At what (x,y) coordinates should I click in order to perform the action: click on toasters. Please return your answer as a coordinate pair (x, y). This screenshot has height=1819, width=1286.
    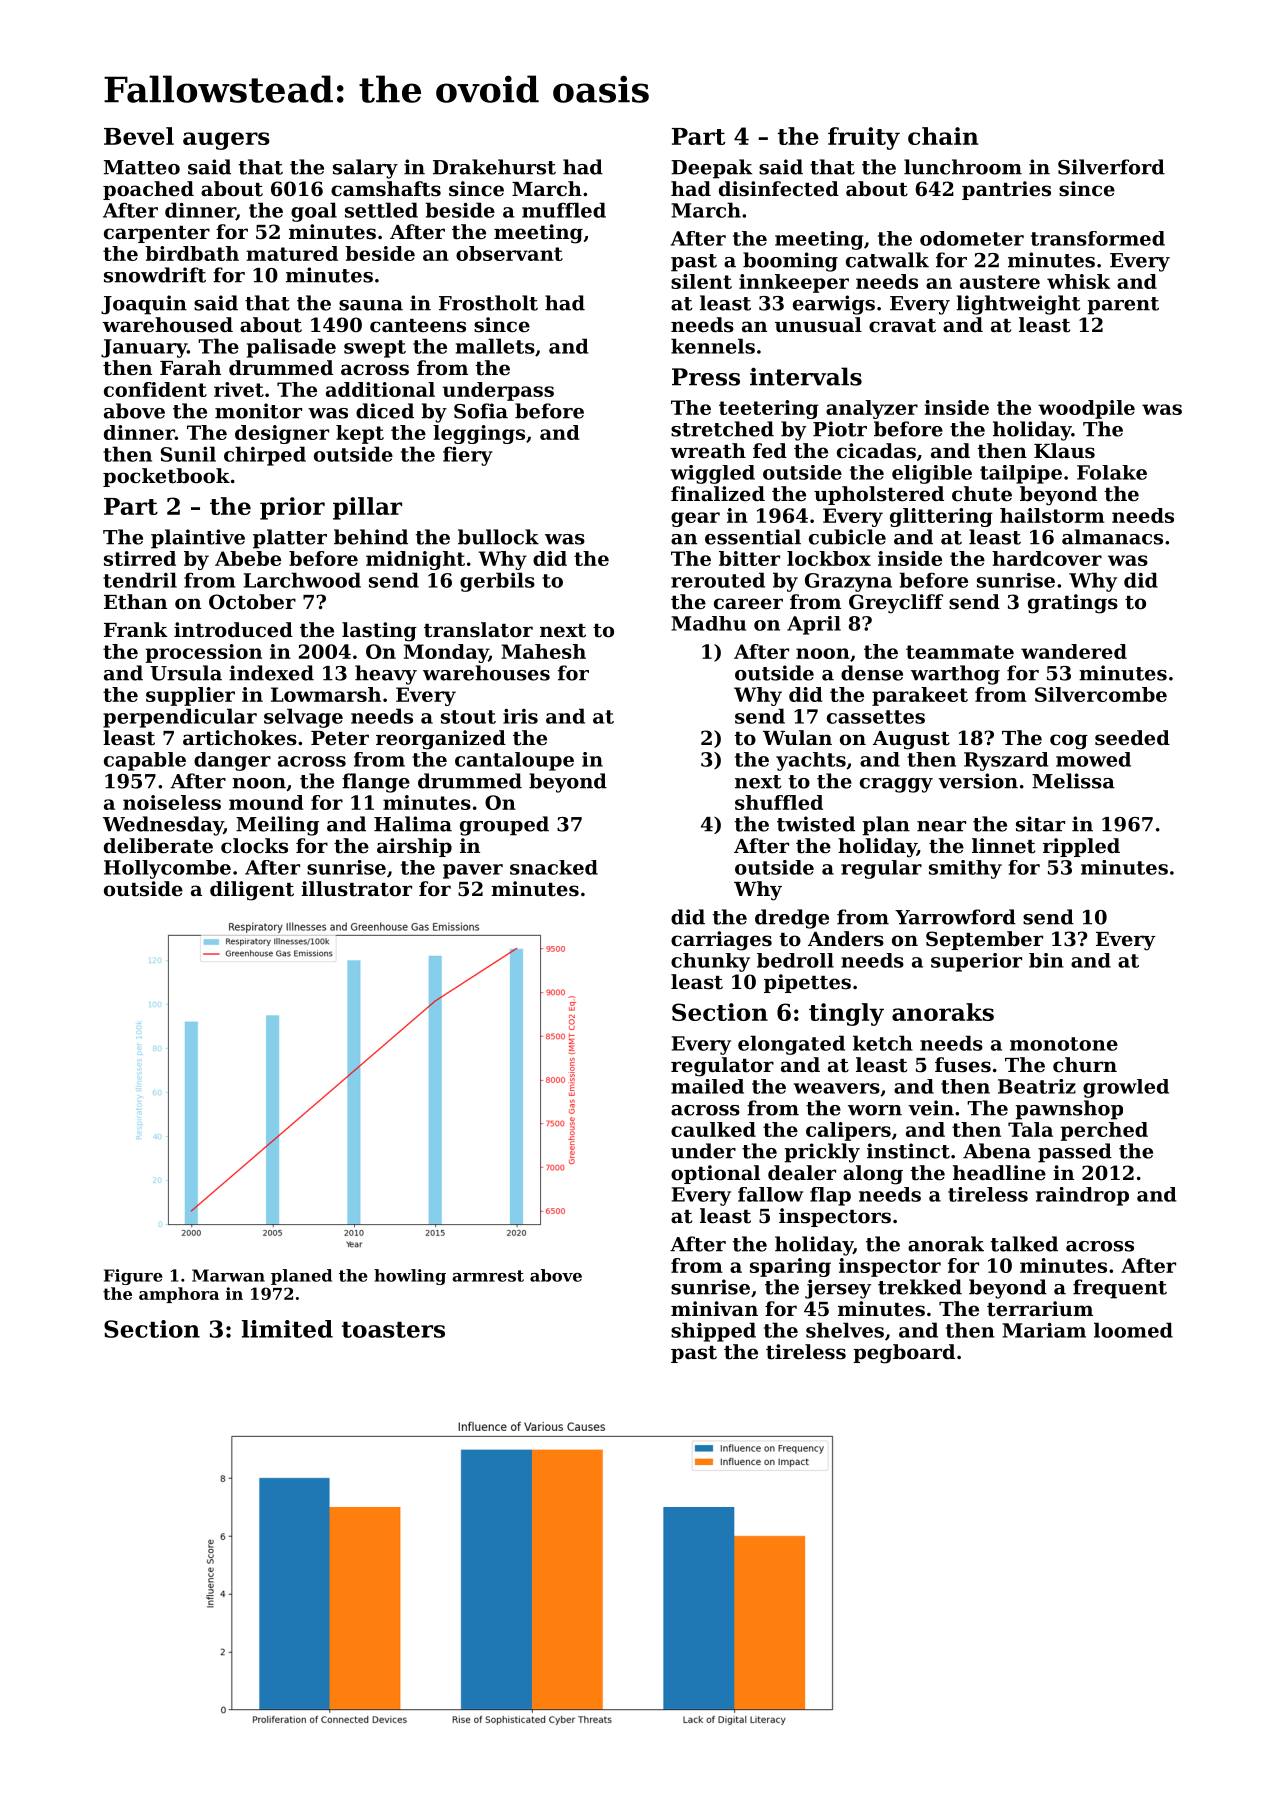
    Looking at the image, I should click on (393, 1330).
